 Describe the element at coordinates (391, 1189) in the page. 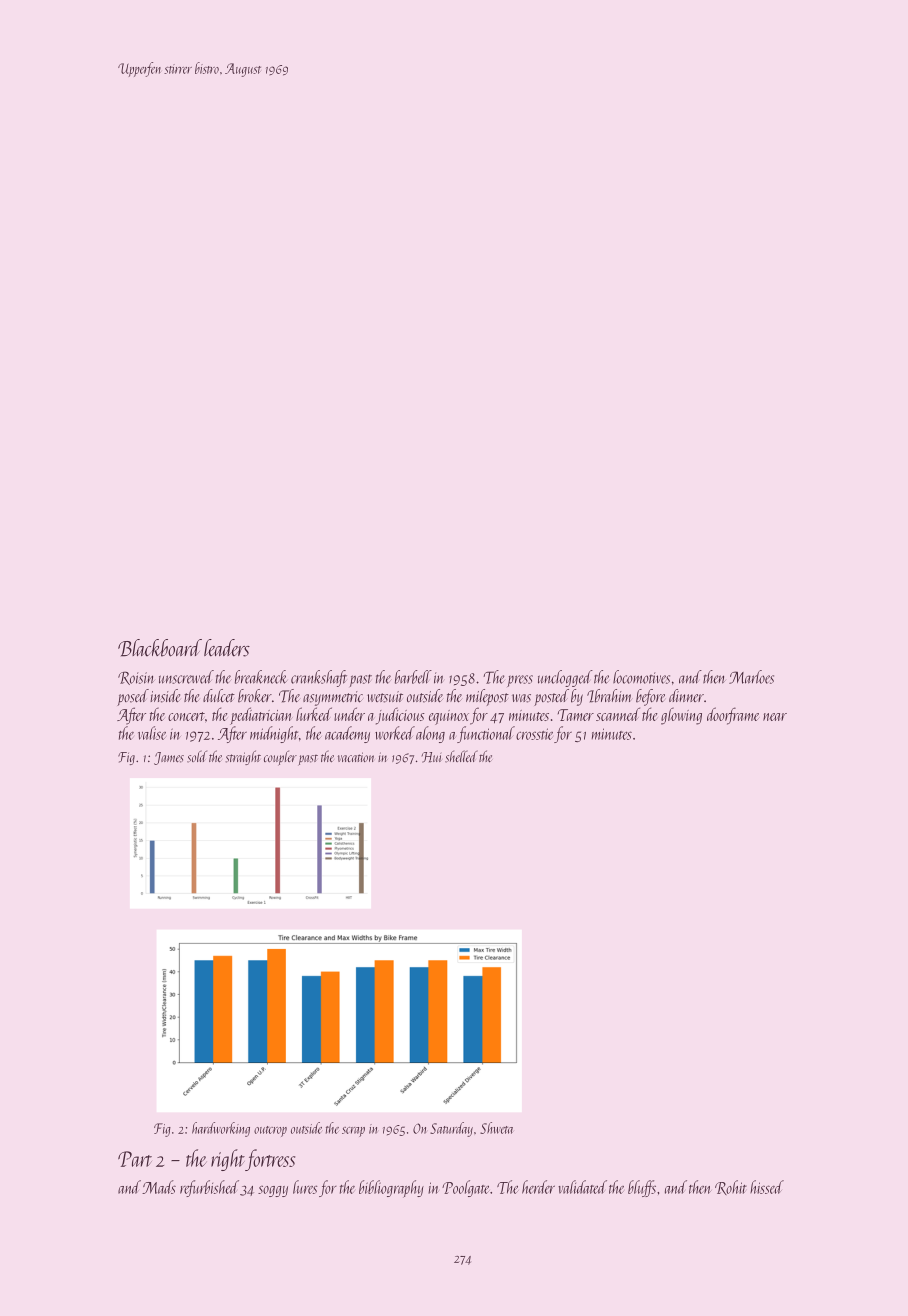

I see `bibliography` at that location.
